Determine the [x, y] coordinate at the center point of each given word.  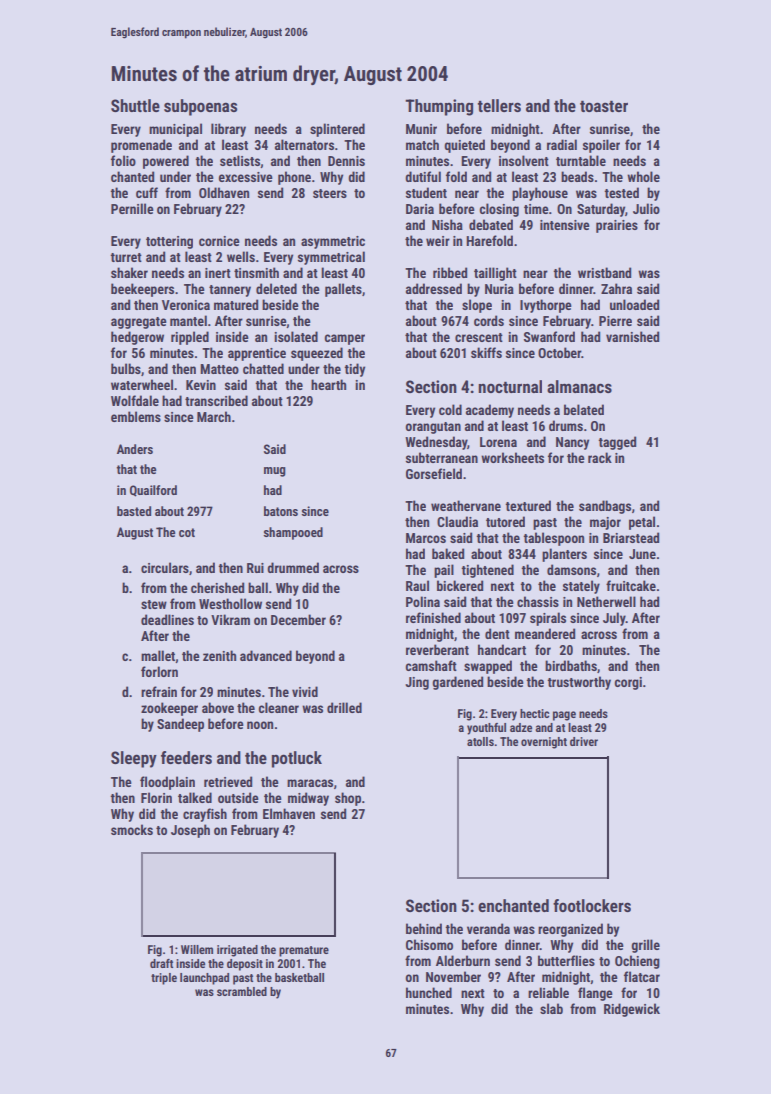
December [298, 619]
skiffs [486, 352]
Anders [135, 449]
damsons [571, 569]
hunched [429, 992]
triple [164, 979]
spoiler [601, 146]
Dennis [346, 161]
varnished [632, 336]
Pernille [132, 208]
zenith [219, 655]
